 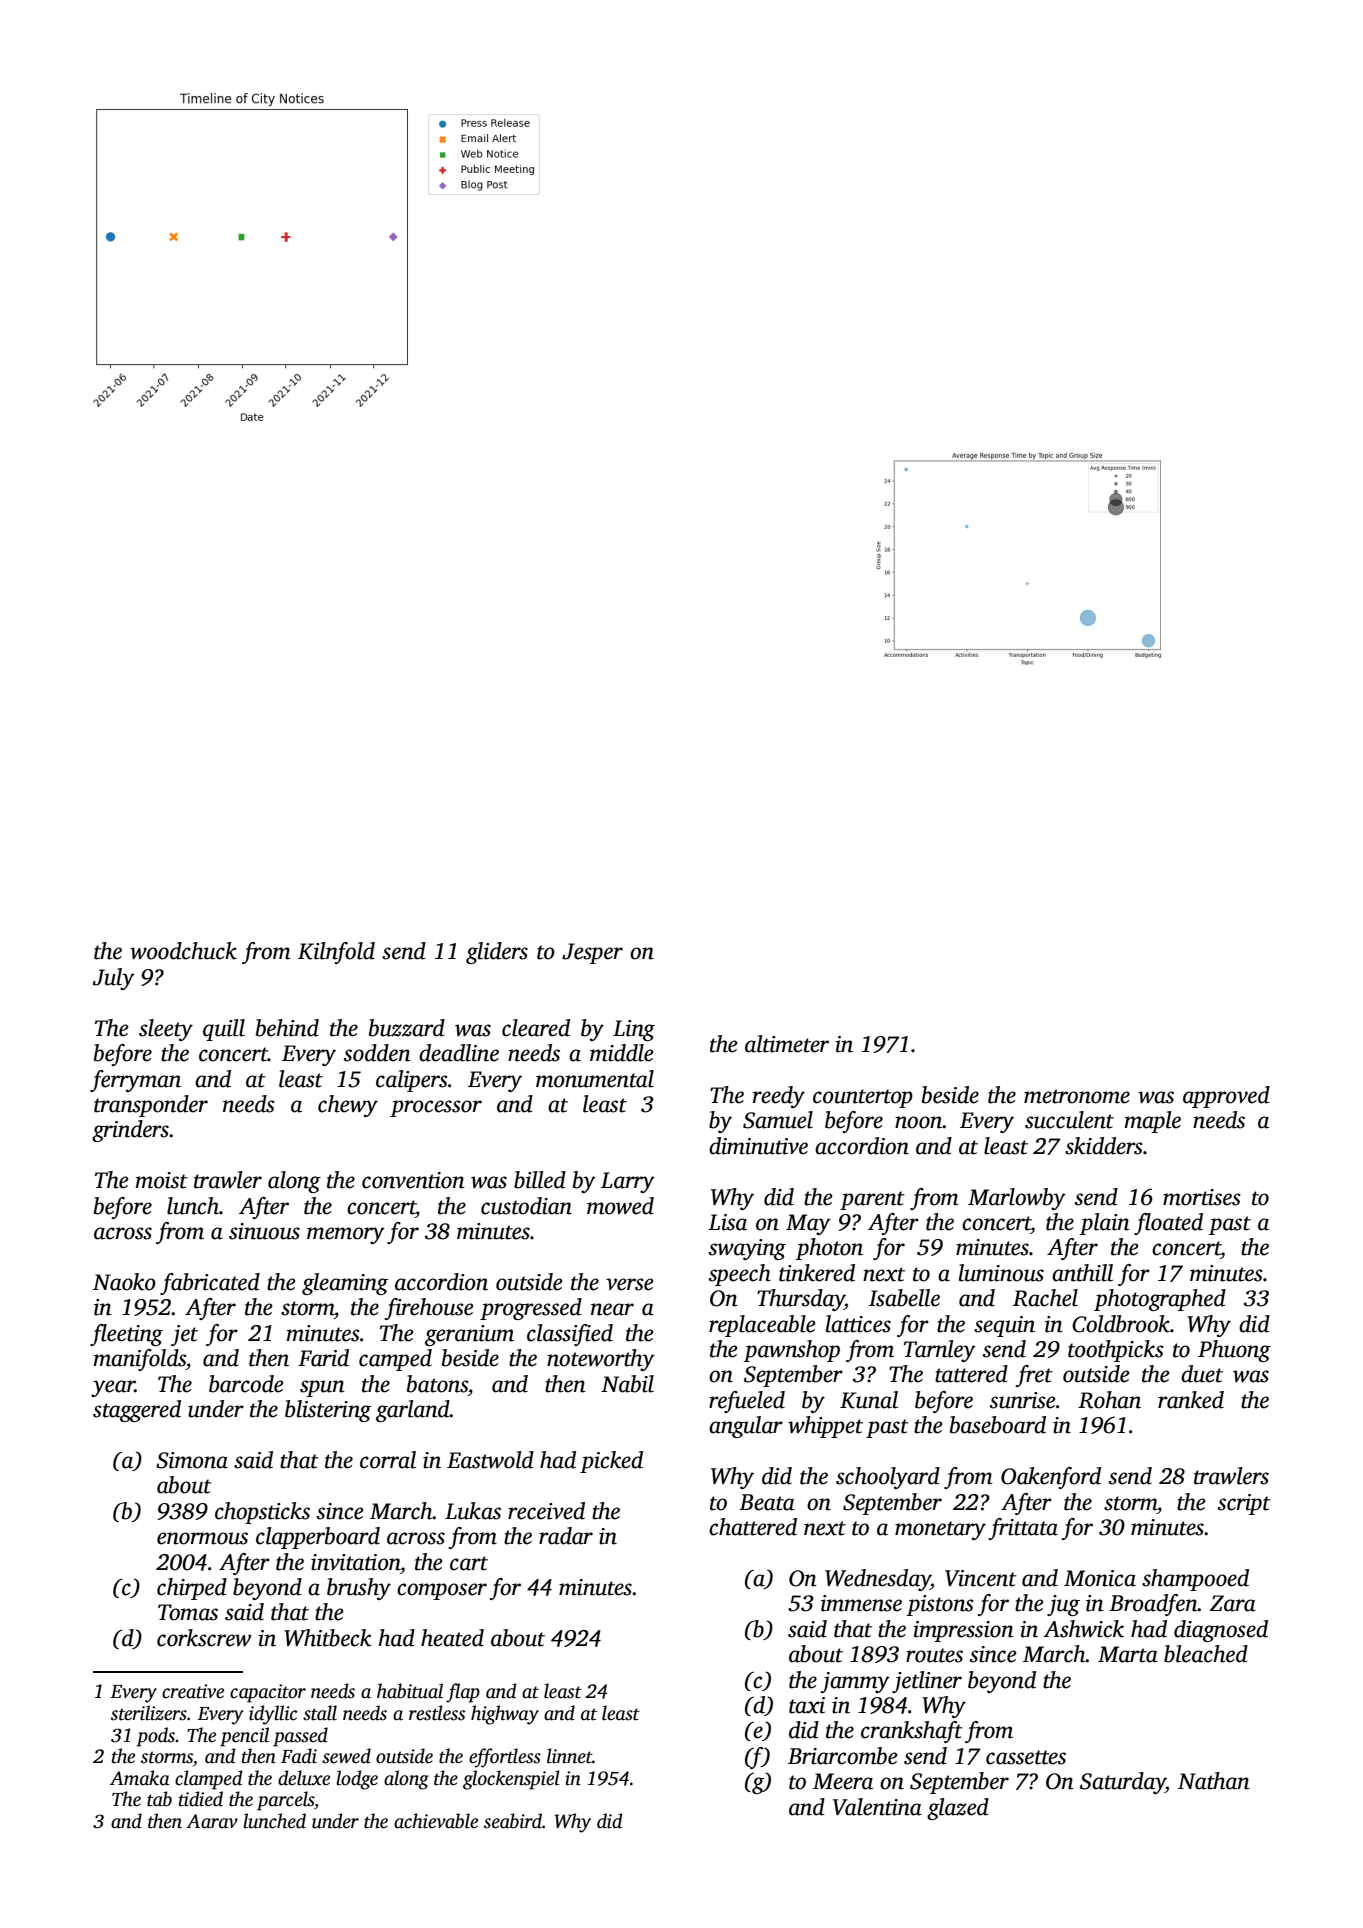 What do you see at coordinates (863, 1098) in the screenshot?
I see `countertop` at bounding box center [863, 1098].
